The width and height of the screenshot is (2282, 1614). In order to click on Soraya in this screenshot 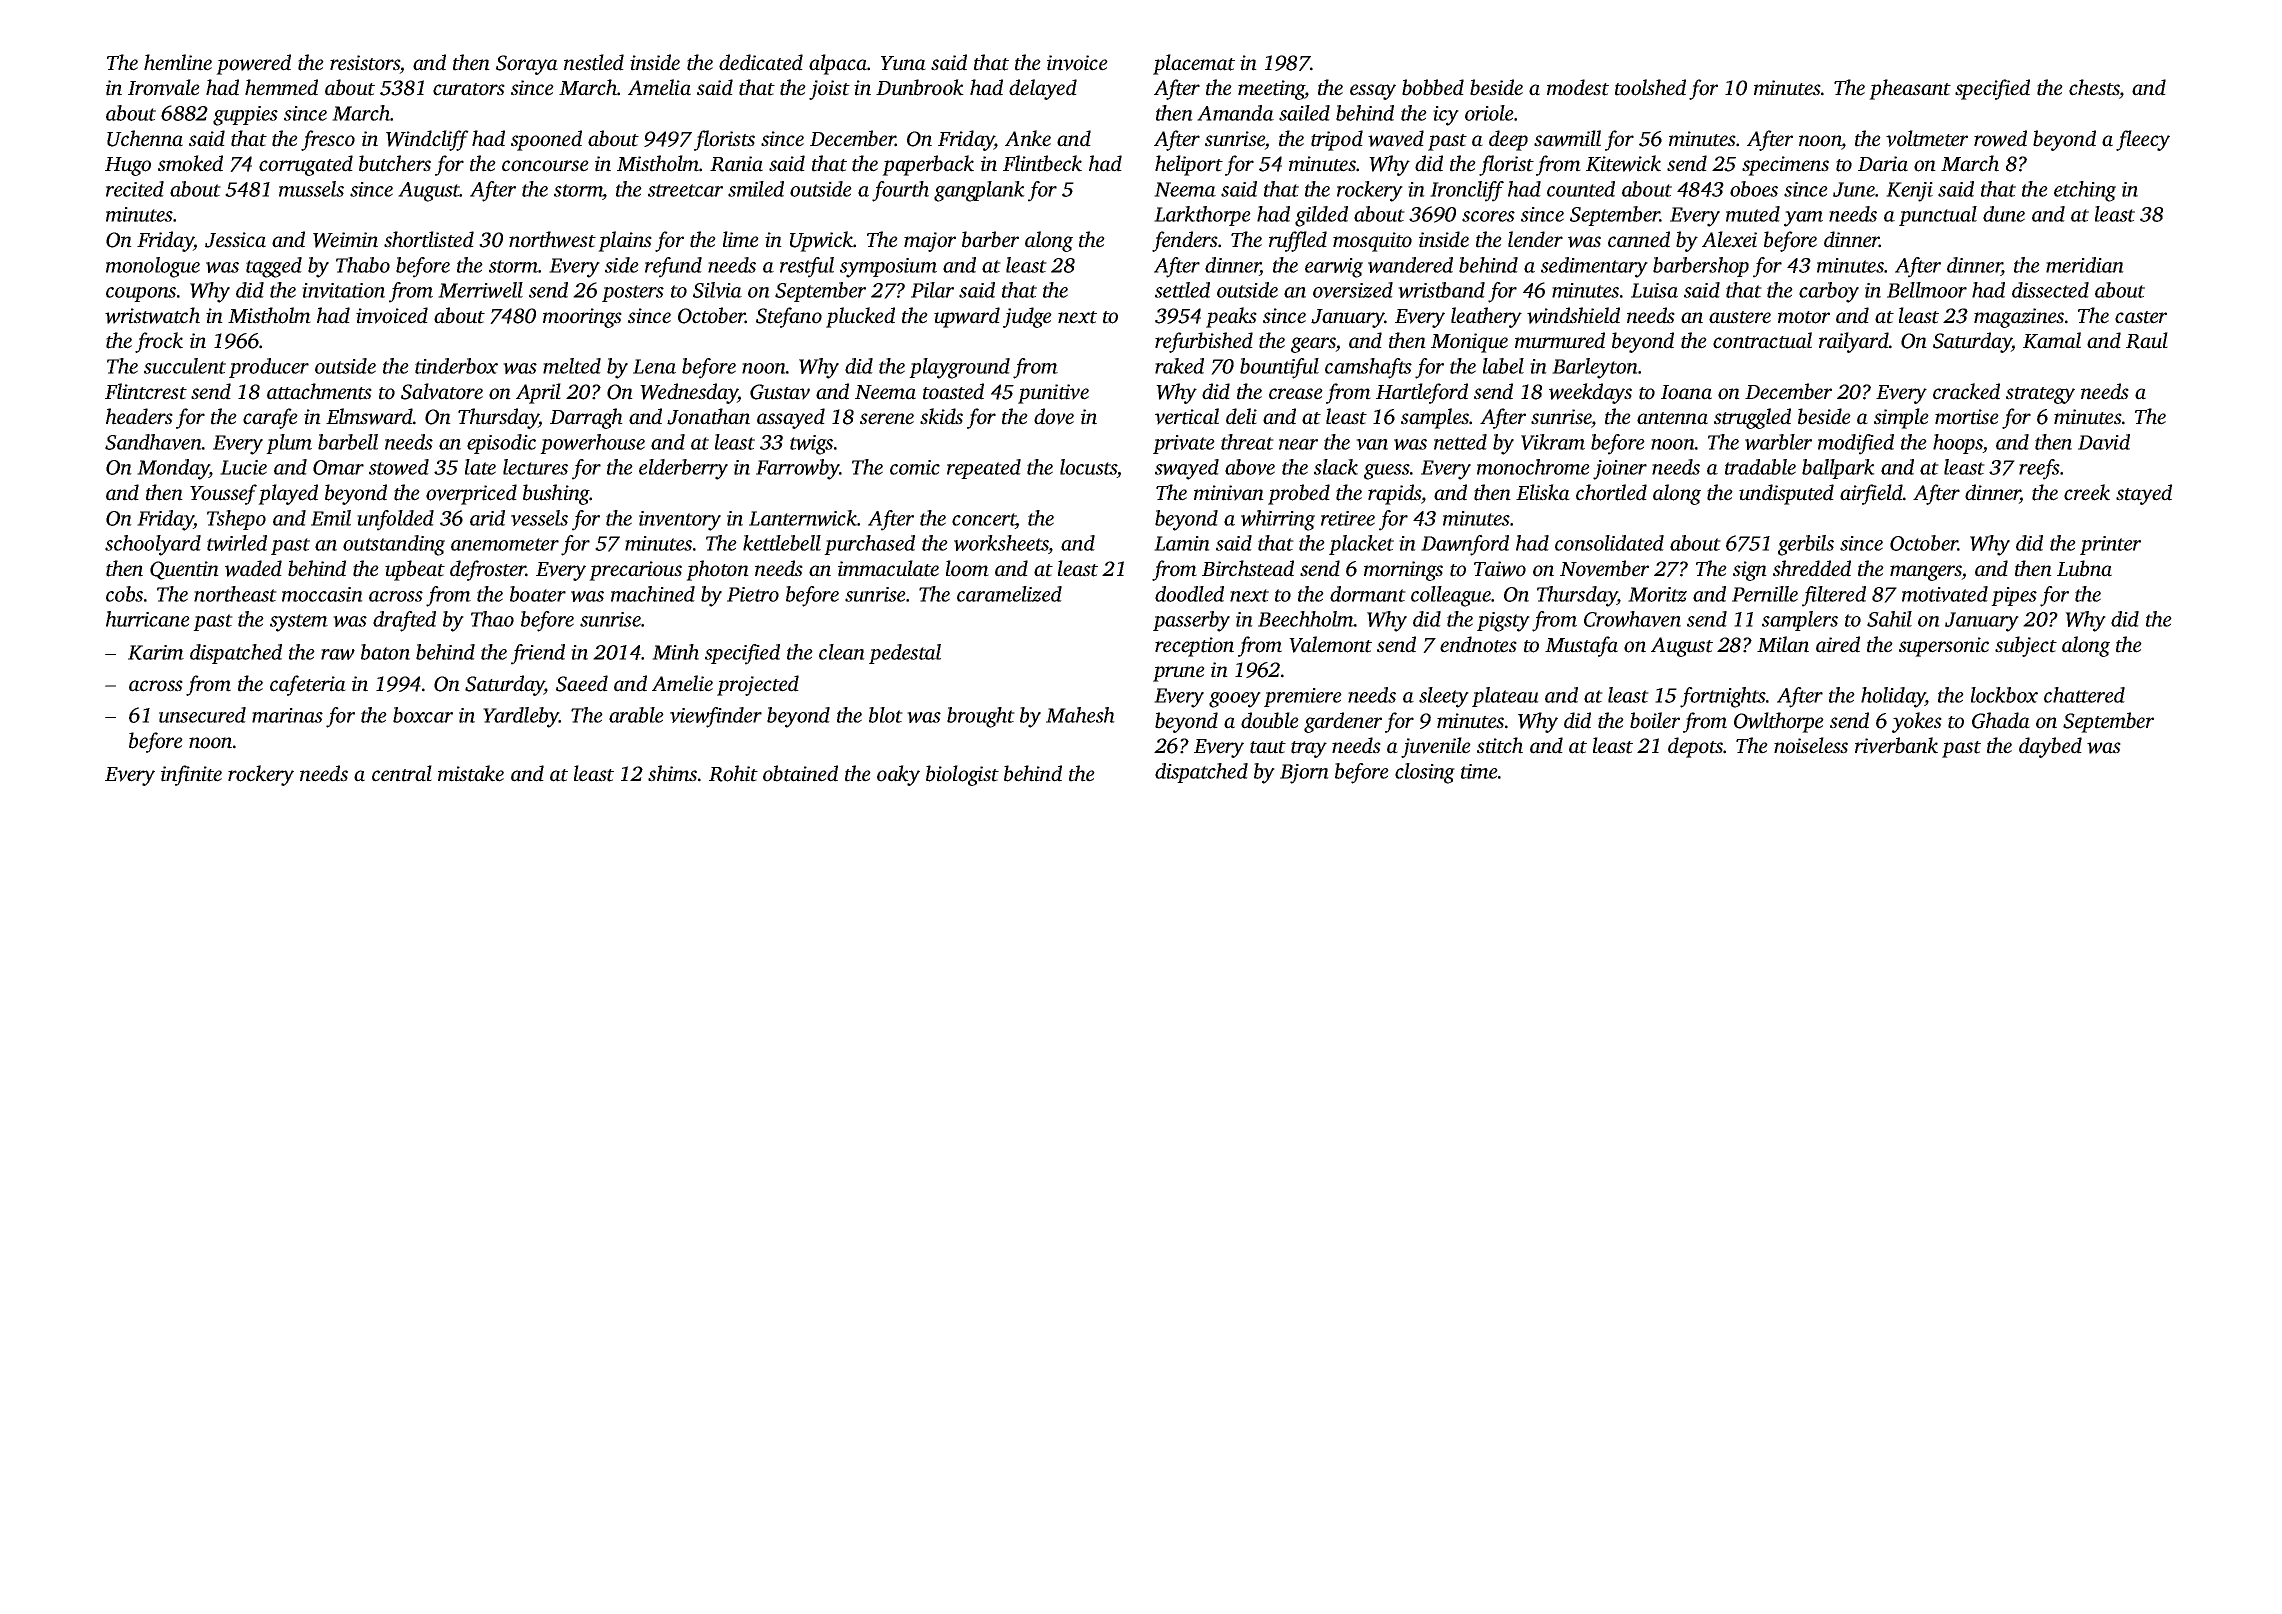, I will do `click(527, 65)`.
